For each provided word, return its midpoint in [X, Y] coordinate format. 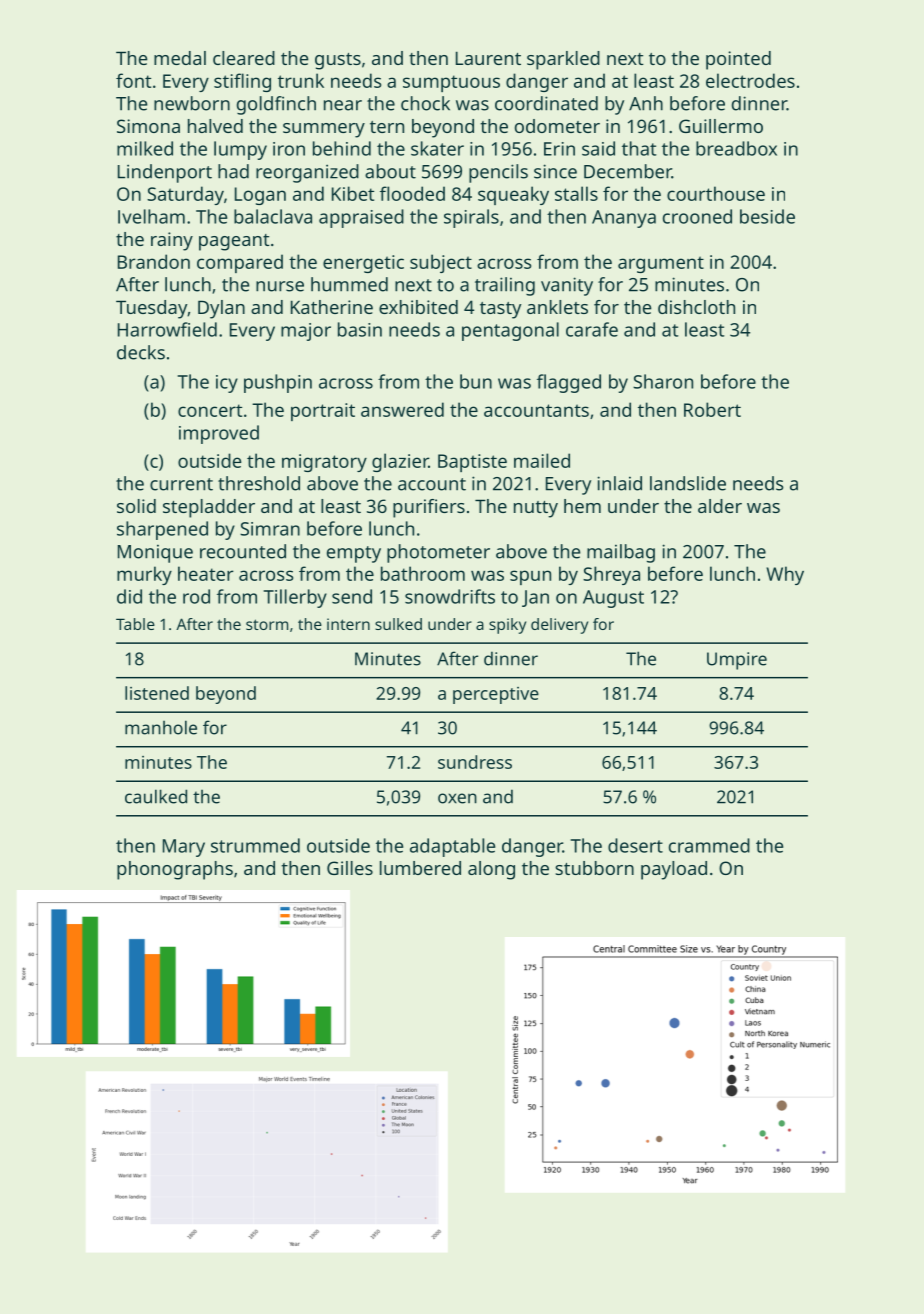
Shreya [611, 575]
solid [136, 506]
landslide [688, 483]
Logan [260, 196]
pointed [738, 60]
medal [180, 58]
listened [157, 693]
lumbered [420, 868]
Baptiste [472, 463]
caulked [156, 796]
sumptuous [451, 83]
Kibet [353, 193]
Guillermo [721, 126]
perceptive [496, 695]
